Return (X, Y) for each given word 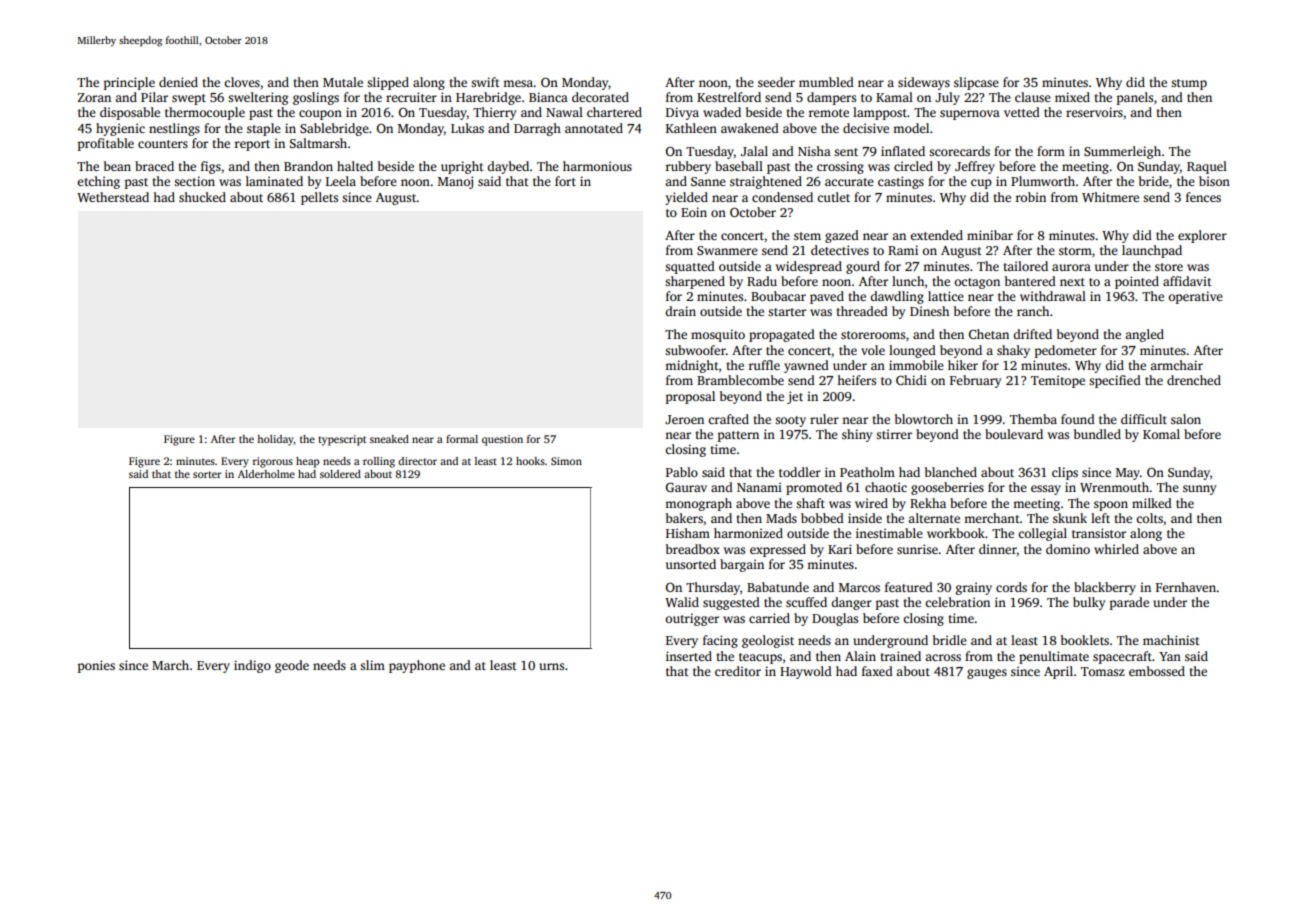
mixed (1072, 97)
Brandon (308, 166)
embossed (1157, 671)
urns (551, 666)
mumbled (826, 82)
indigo (252, 666)
